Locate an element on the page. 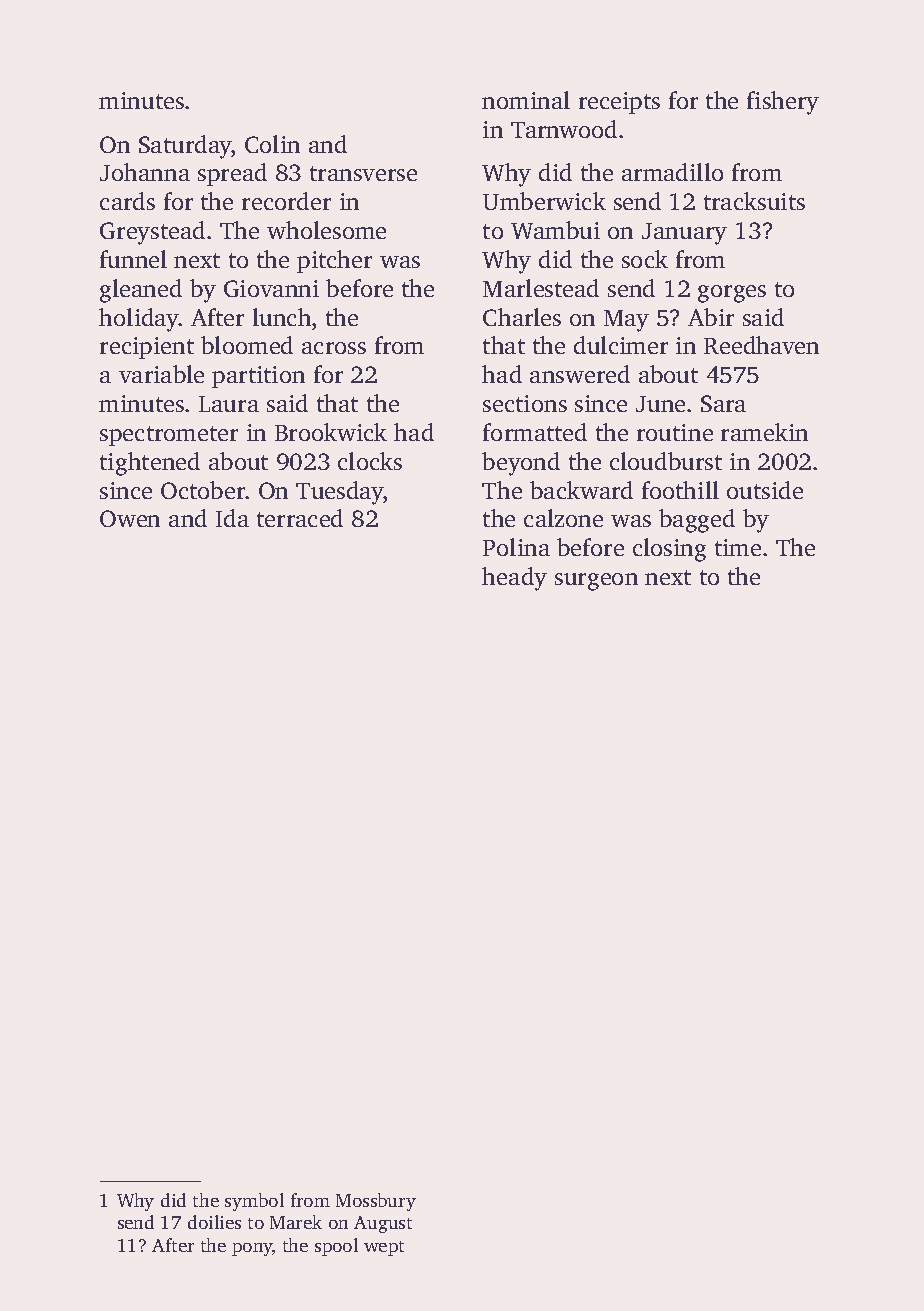  fishery is located at coordinates (783, 103).
